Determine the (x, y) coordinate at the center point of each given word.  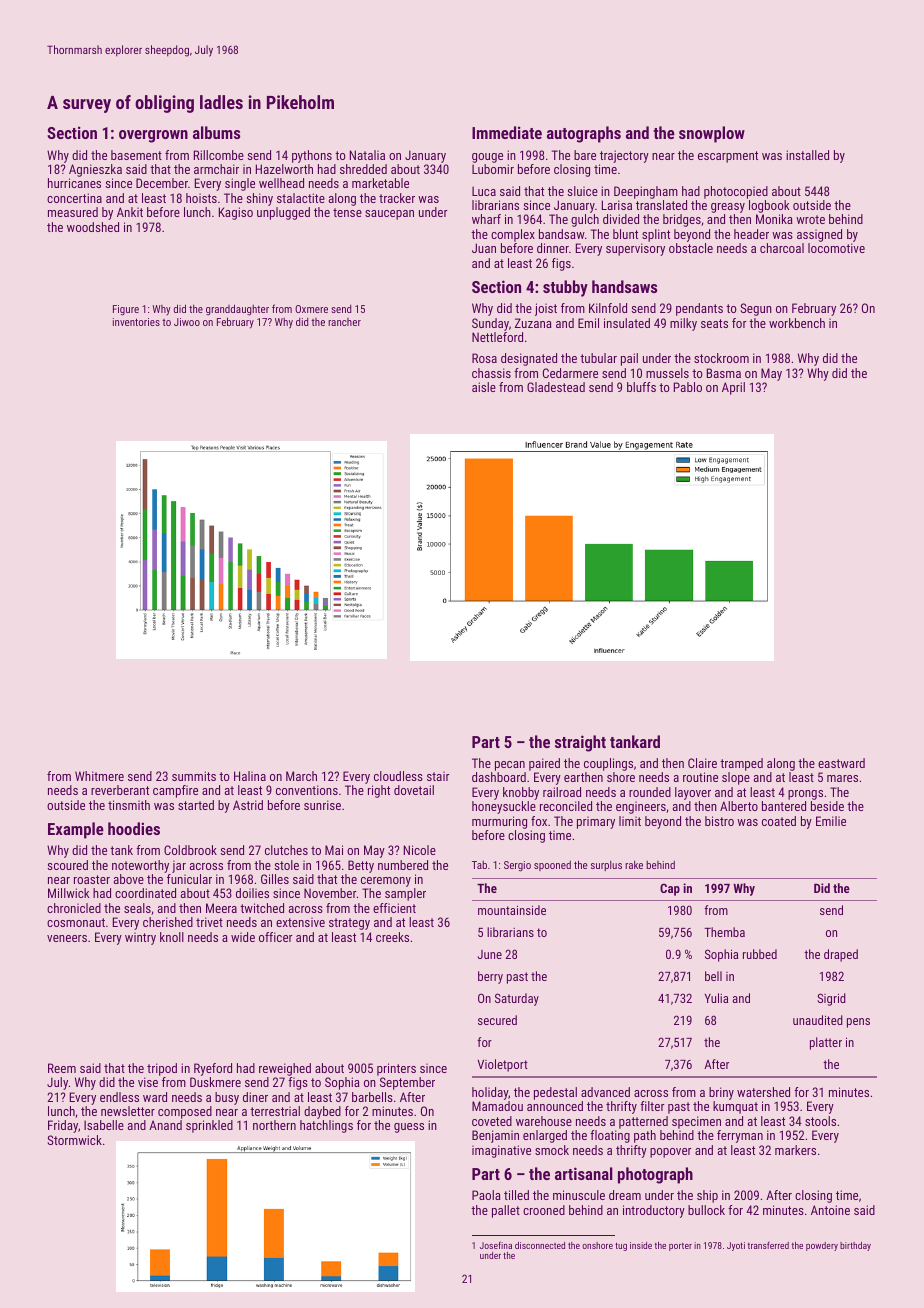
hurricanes (74, 183)
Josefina (496, 1245)
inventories (136, 322)
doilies (252, 893)
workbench (797, 323)
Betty (361, 866)
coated (779, 821)
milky (683, 324)
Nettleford (497, 337)
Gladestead (556, 387)
